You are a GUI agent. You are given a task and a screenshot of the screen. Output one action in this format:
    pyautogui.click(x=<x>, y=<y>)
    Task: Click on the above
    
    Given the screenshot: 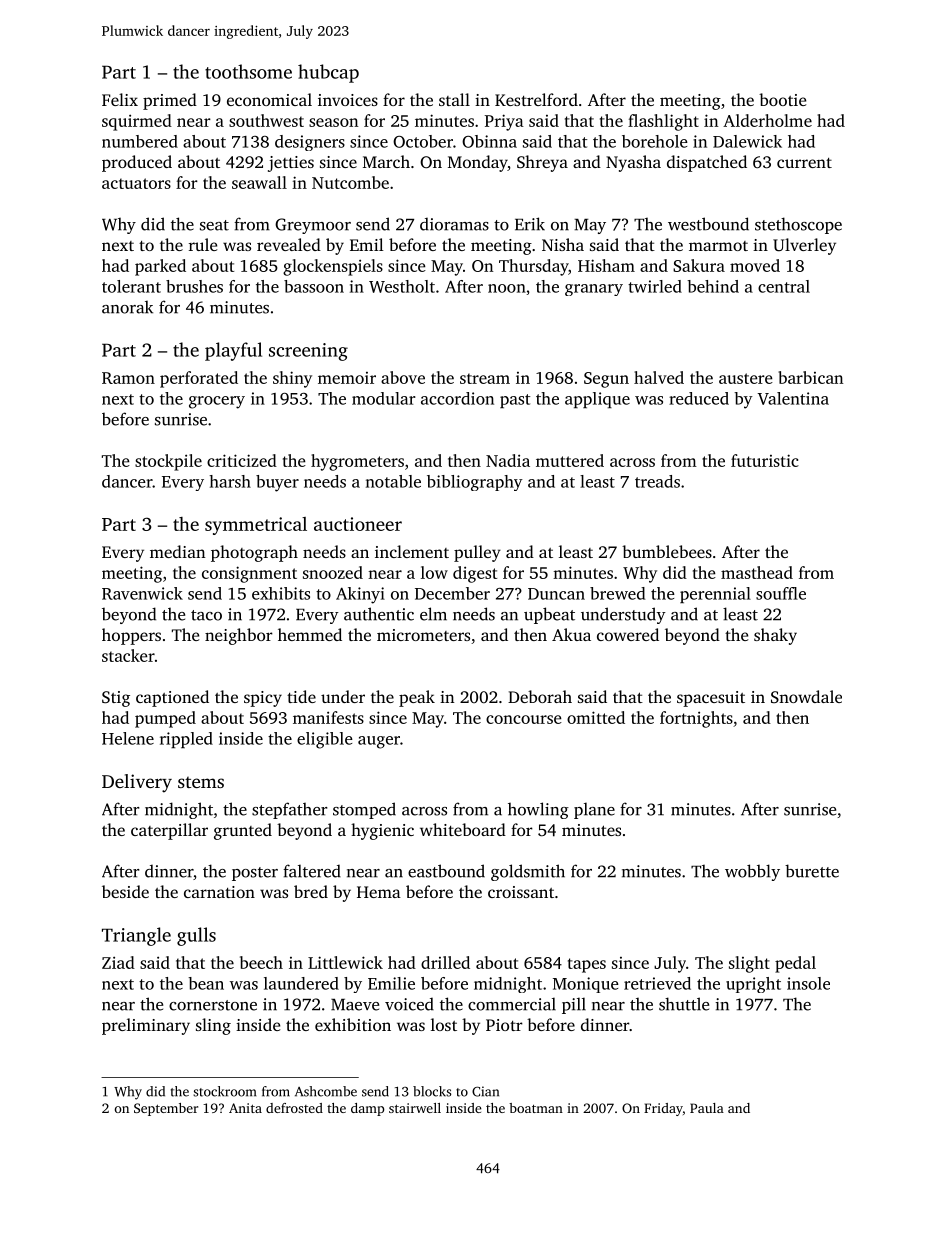 What is the action you would take?
    pyautogui.click(x=403, y=377)
